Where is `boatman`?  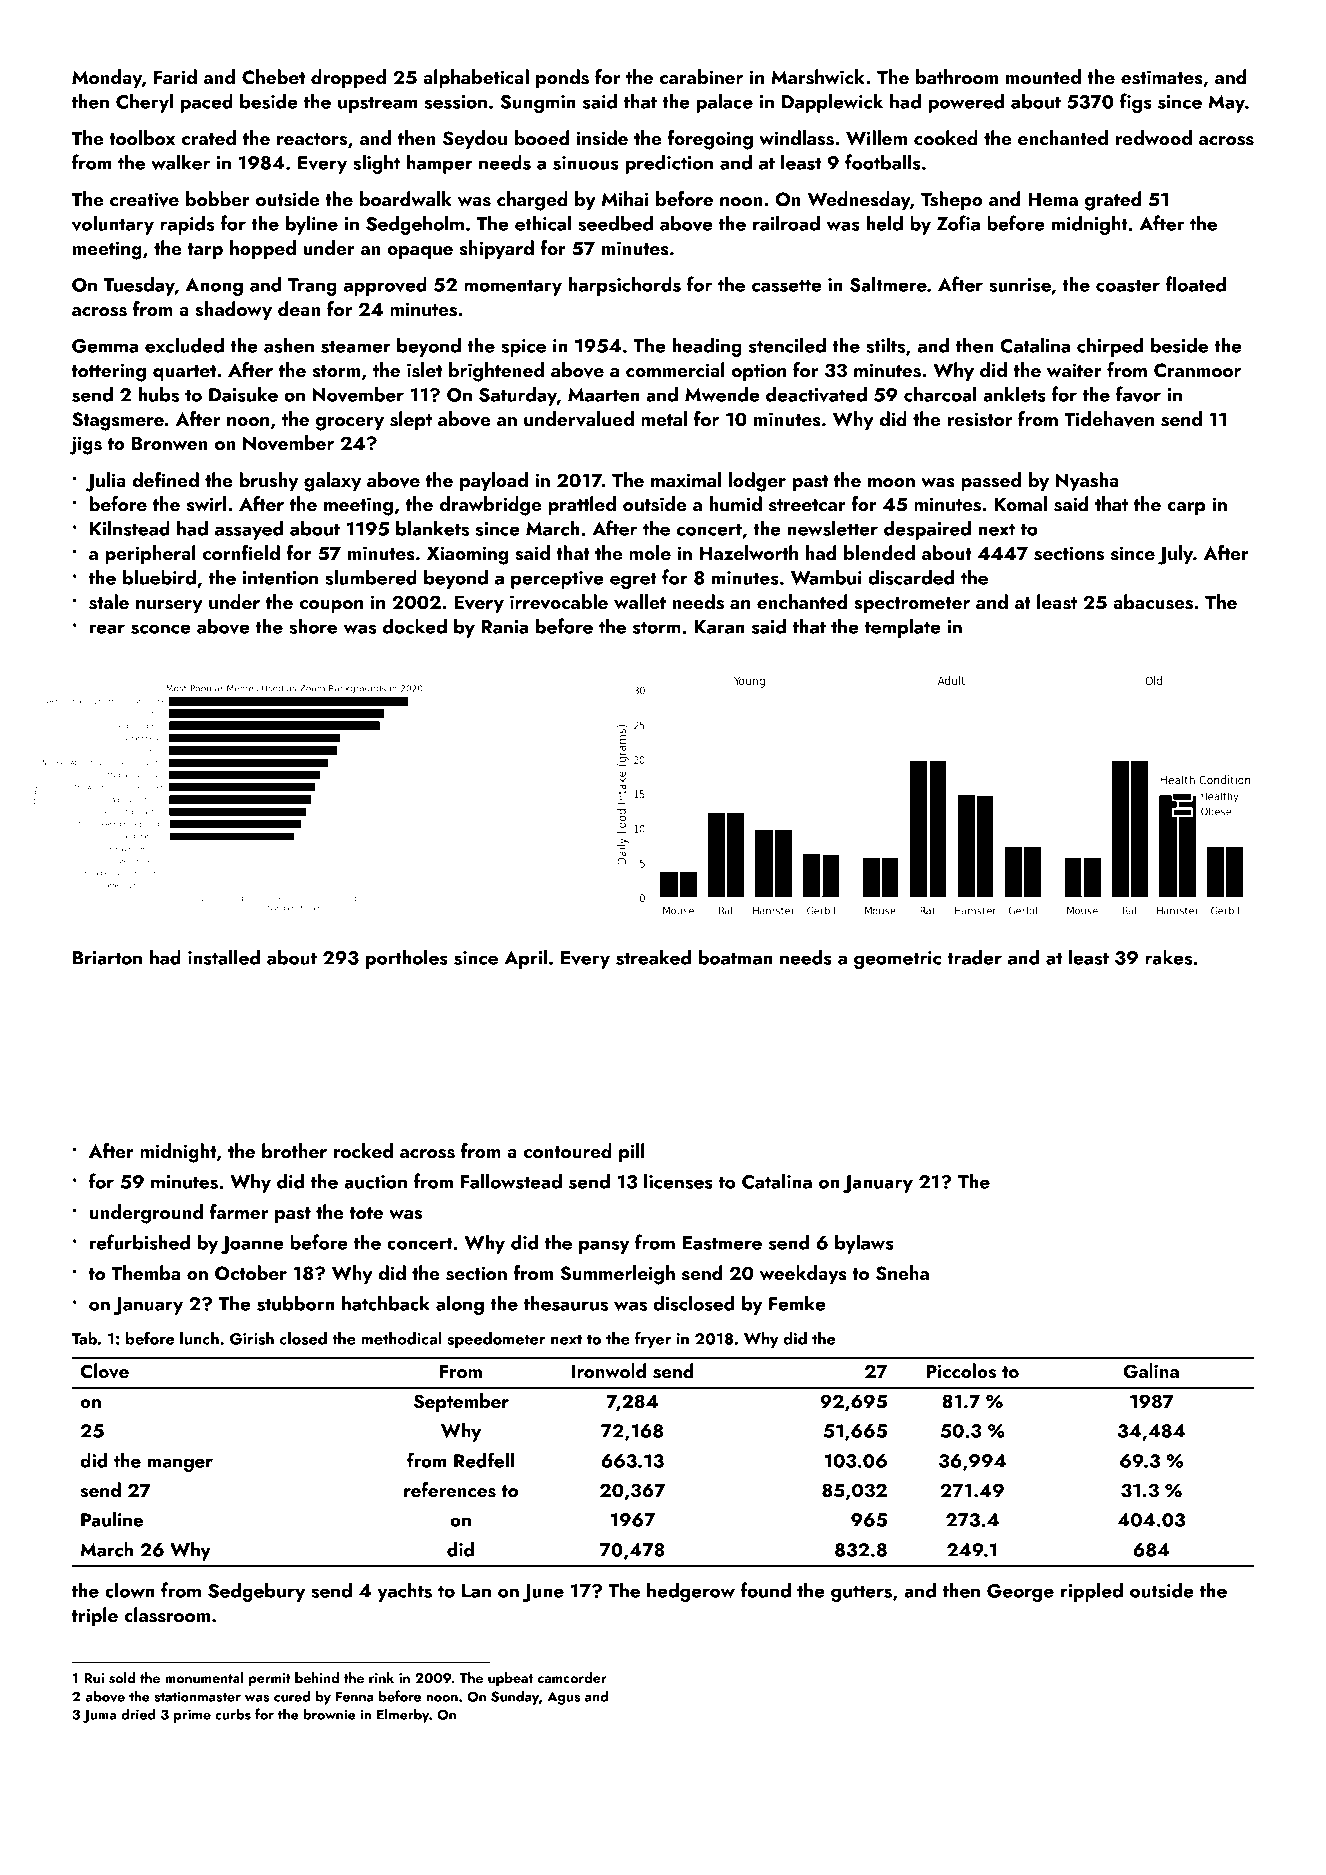
boatman is located at coordinates (735, 957).
